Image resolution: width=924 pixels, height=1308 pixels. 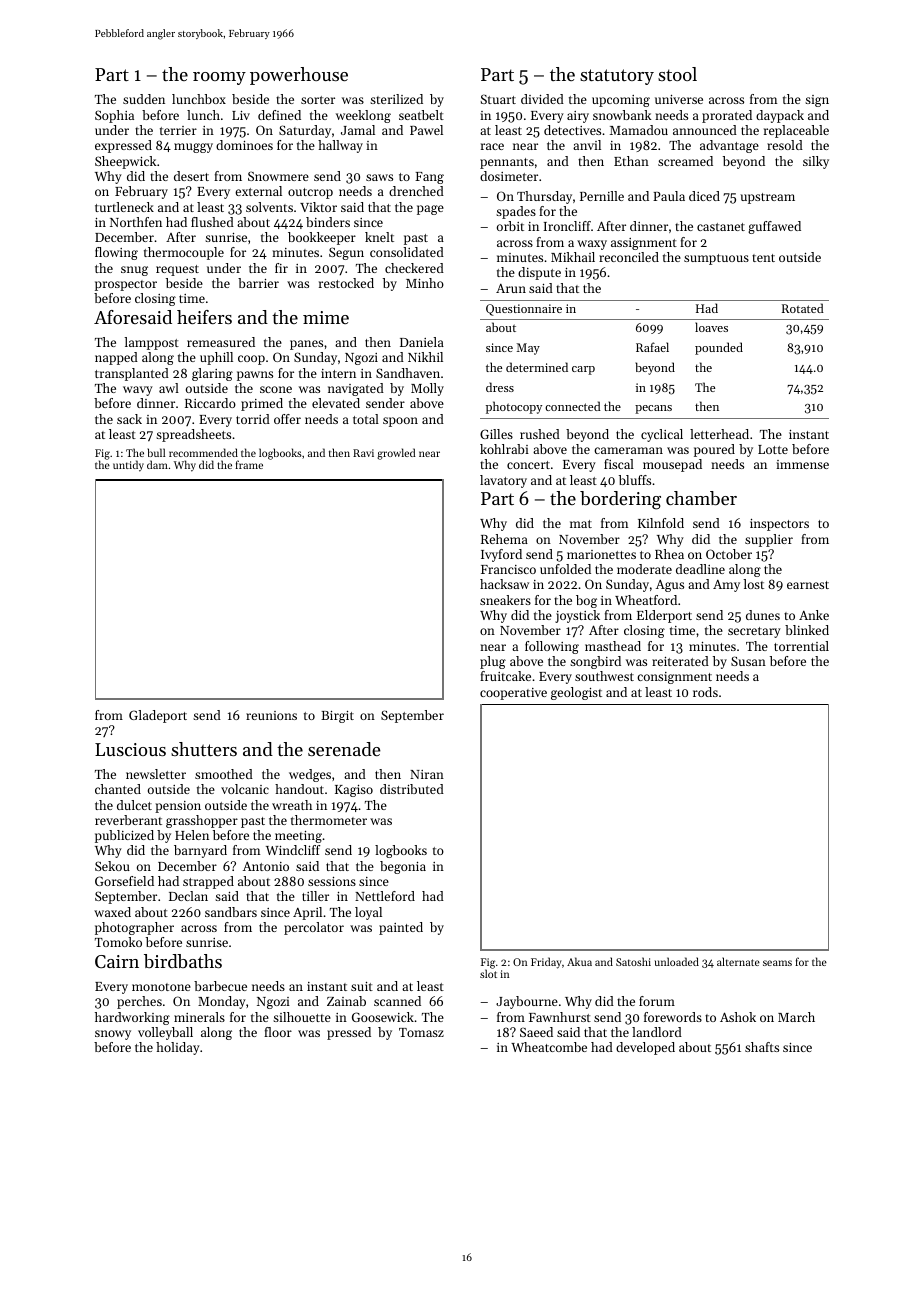 I want to click on frame, so click(x=249, y=464).
